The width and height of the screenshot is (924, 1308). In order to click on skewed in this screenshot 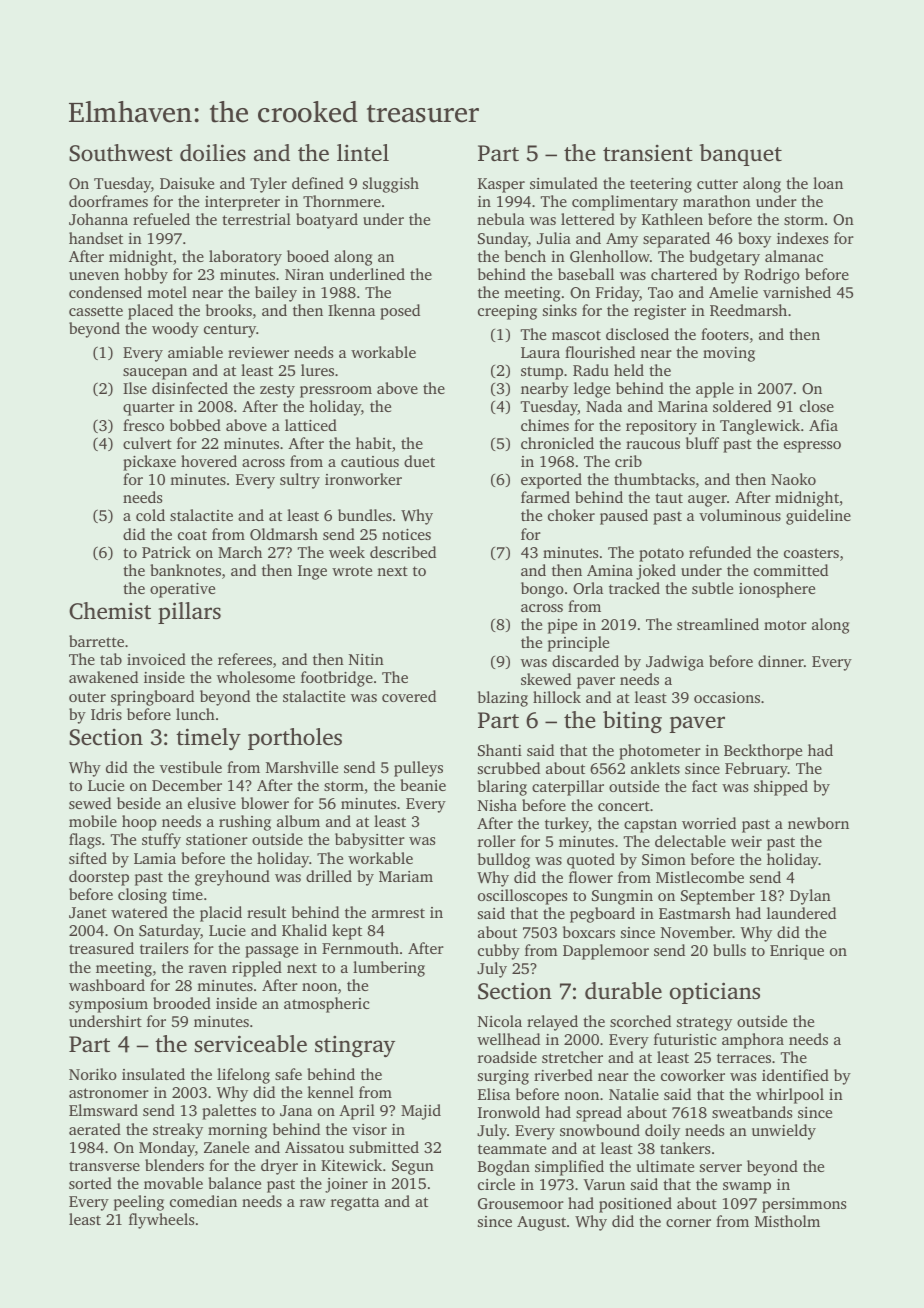, I will do `click(546, 679)`.
